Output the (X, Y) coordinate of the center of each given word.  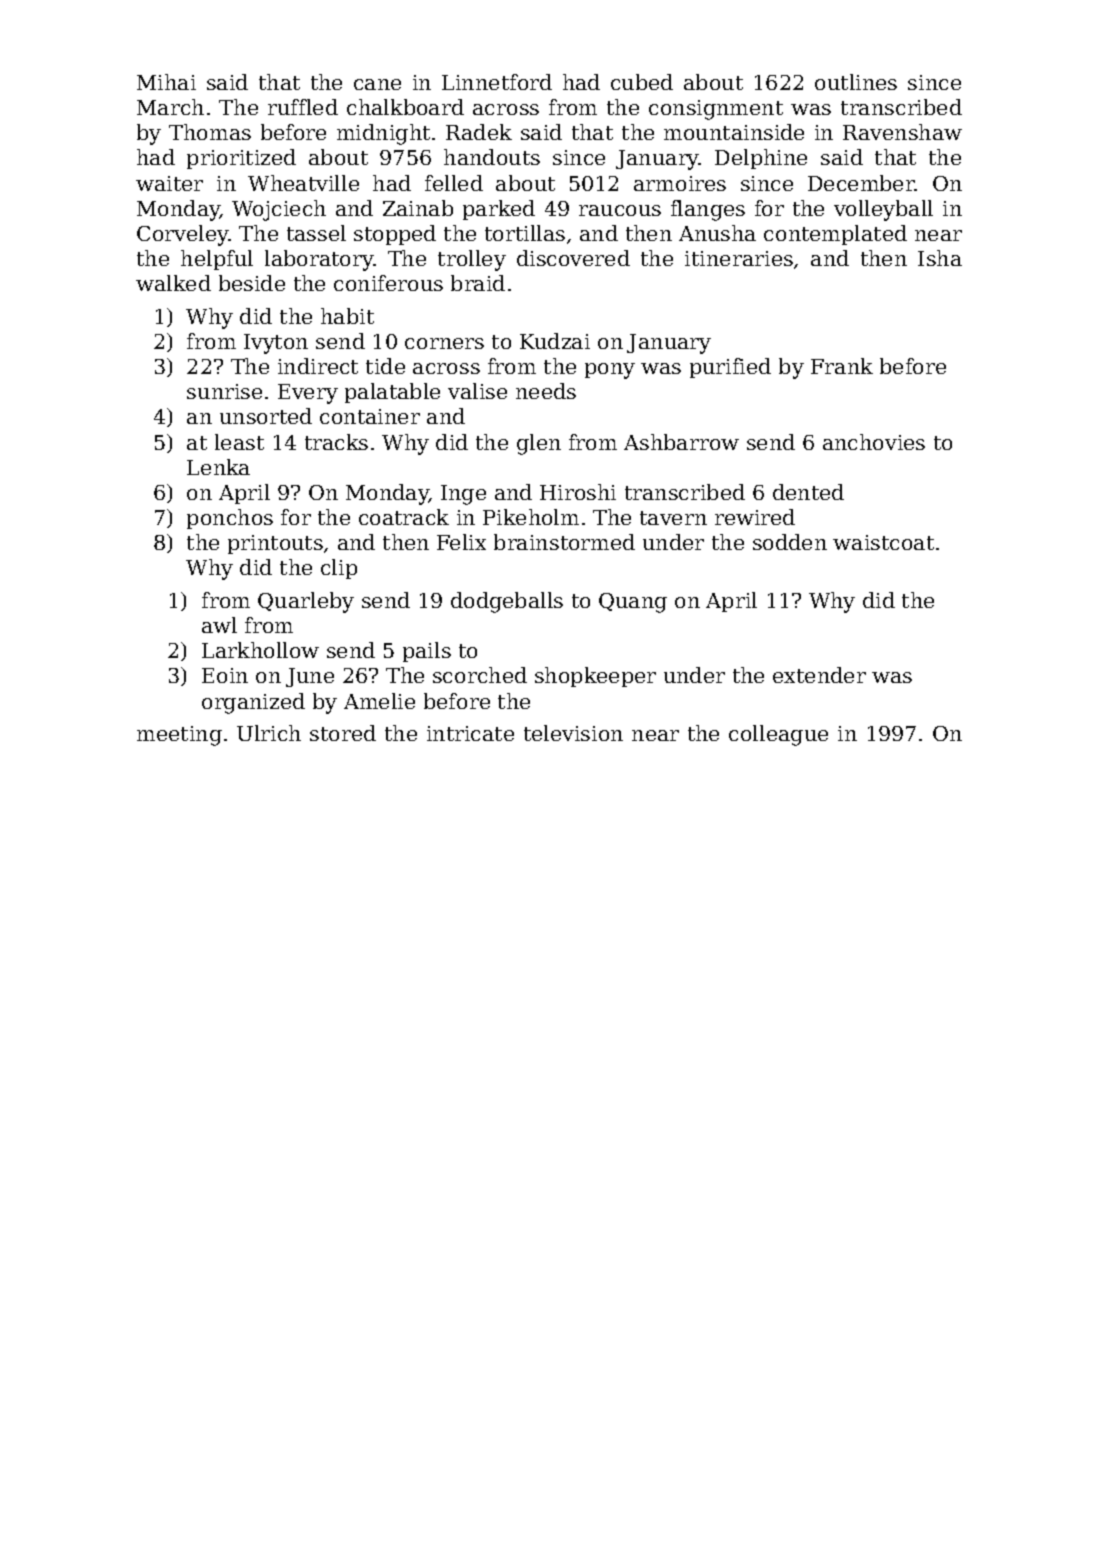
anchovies (874, 442)
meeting (179, 736)
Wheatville (303, 183)
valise (477, 391)
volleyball (883, 210)
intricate (470, 733)
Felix (461, 542)
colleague (778, 735)
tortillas (525, 233)
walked (173, 283)
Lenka (218, 467)
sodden (790, 542)
